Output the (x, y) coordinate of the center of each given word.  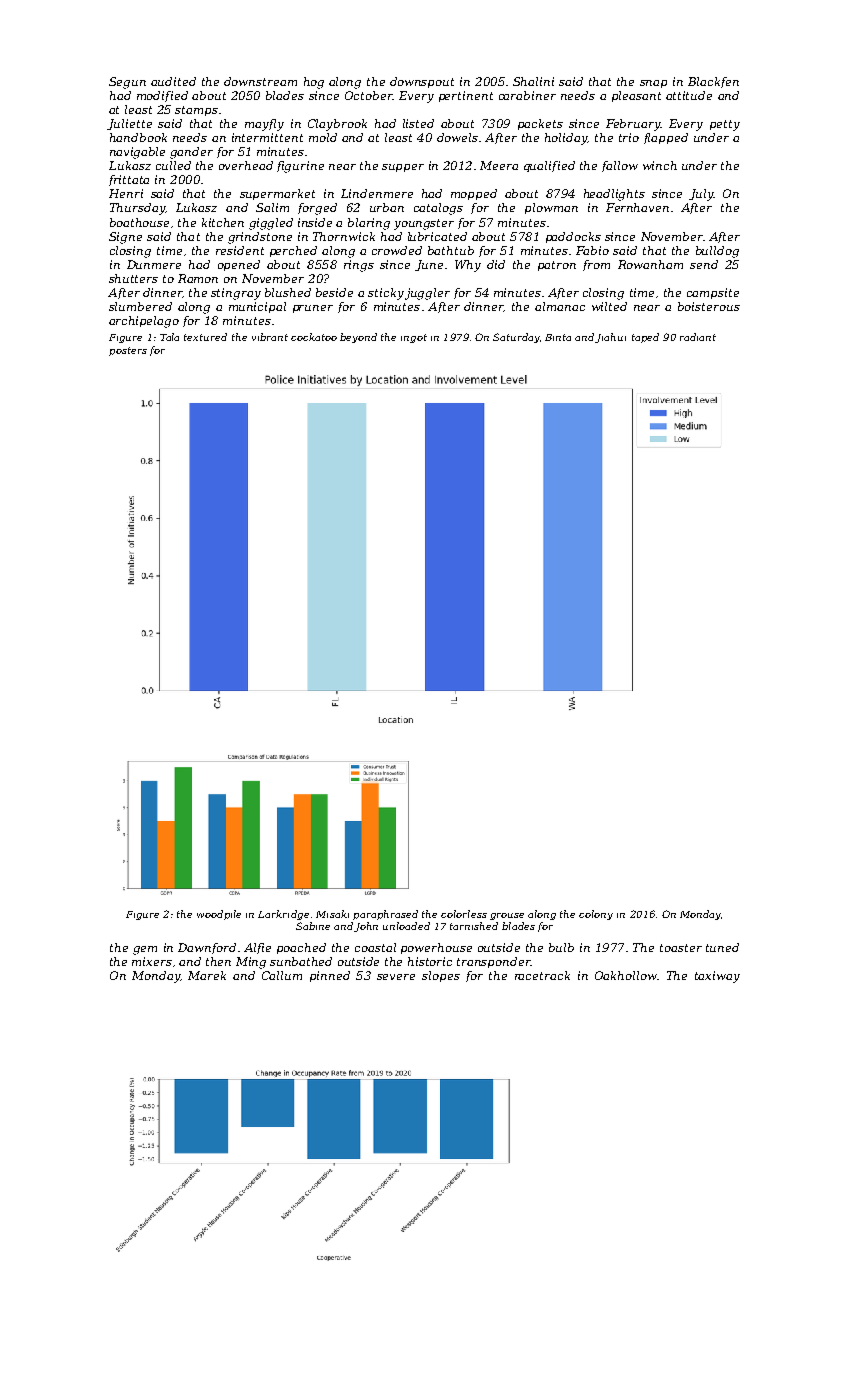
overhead (246, 165)
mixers (152, 961)
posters (128, 351)
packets (540, 124)
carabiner (527, 95)
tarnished (474, 926)
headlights (614, 195)
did (496, 264)
